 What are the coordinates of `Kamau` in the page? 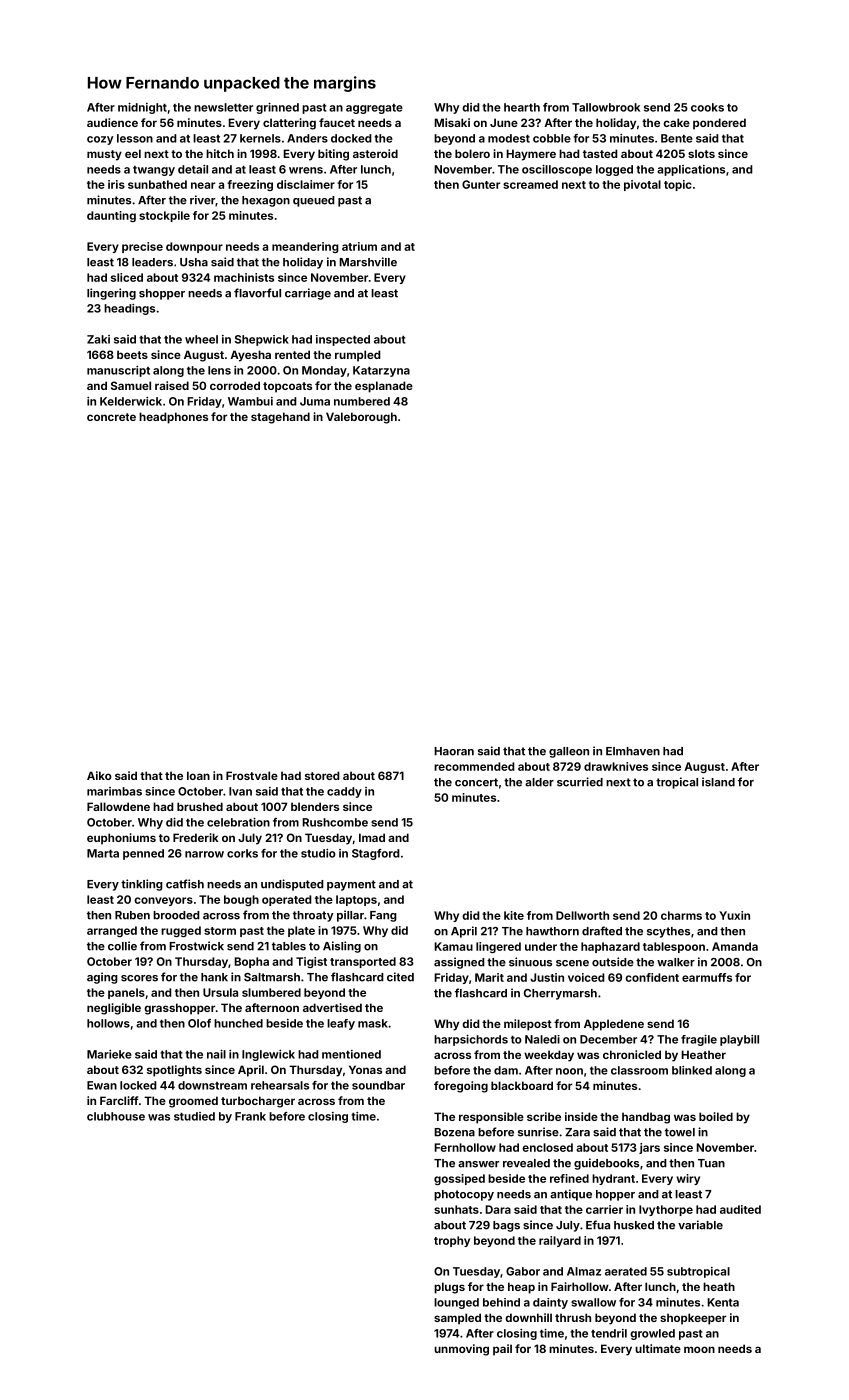 It's located at (453, 946).
